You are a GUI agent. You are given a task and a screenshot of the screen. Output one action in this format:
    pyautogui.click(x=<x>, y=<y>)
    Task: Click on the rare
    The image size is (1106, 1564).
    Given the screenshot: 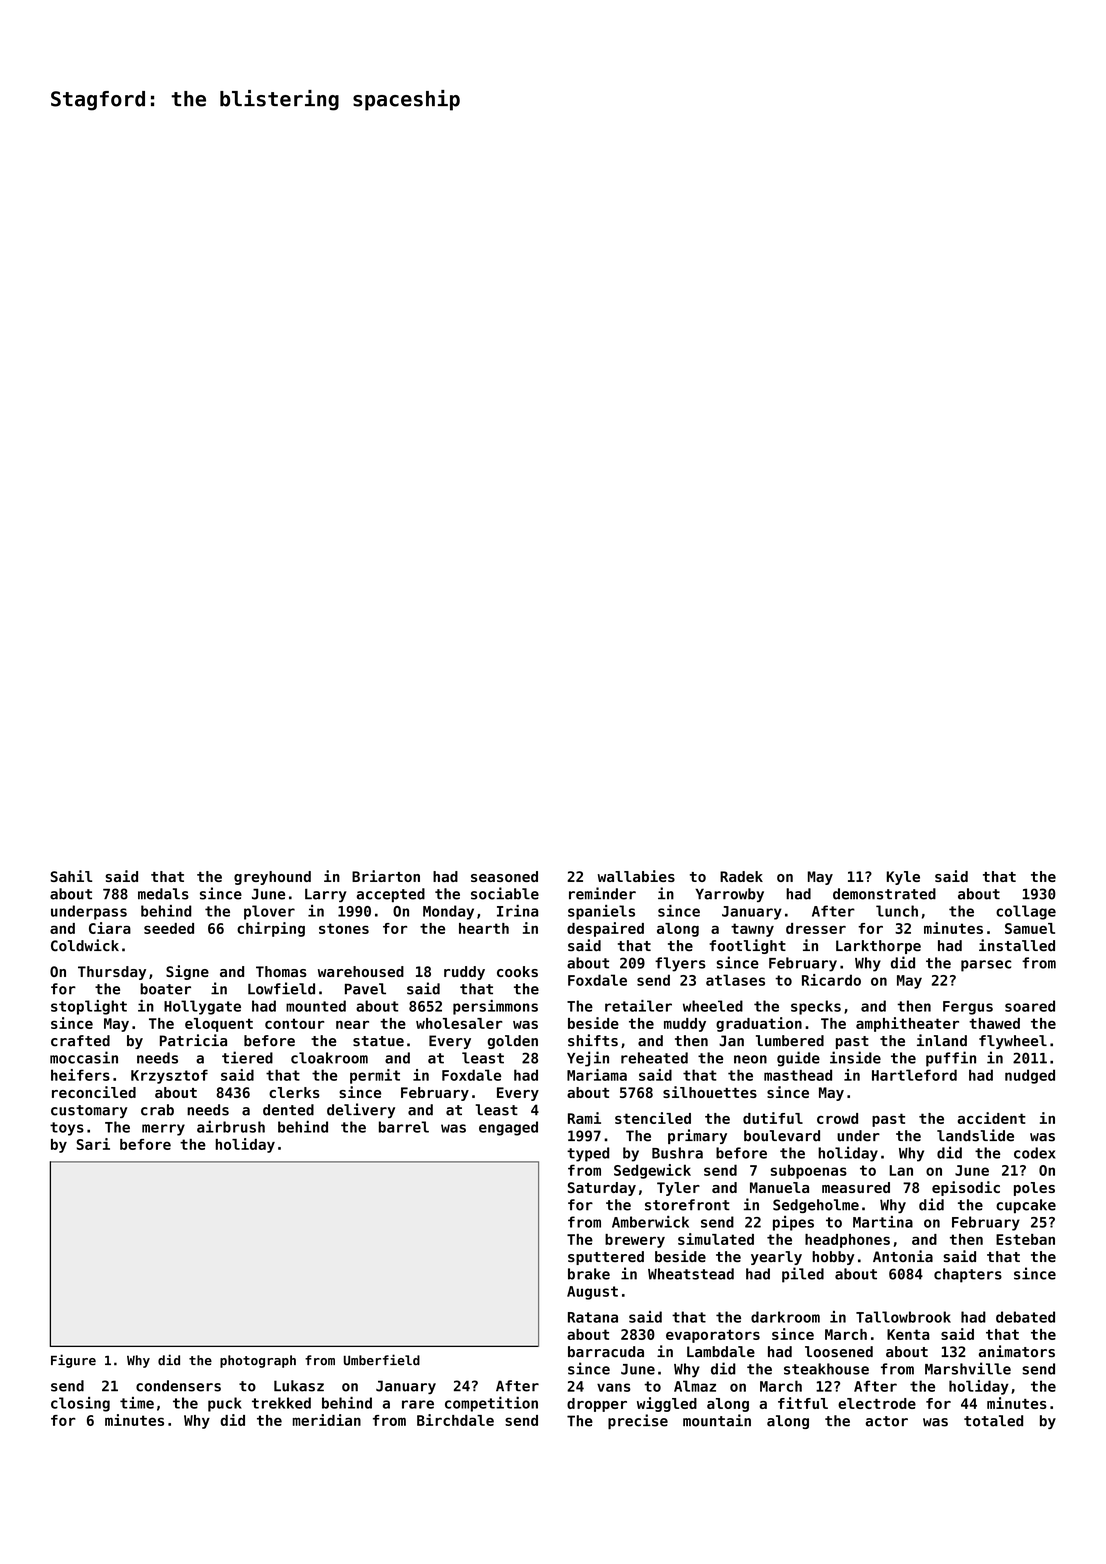 What is the action you would take?
    pyautogui.click(x=418, y=1404)
